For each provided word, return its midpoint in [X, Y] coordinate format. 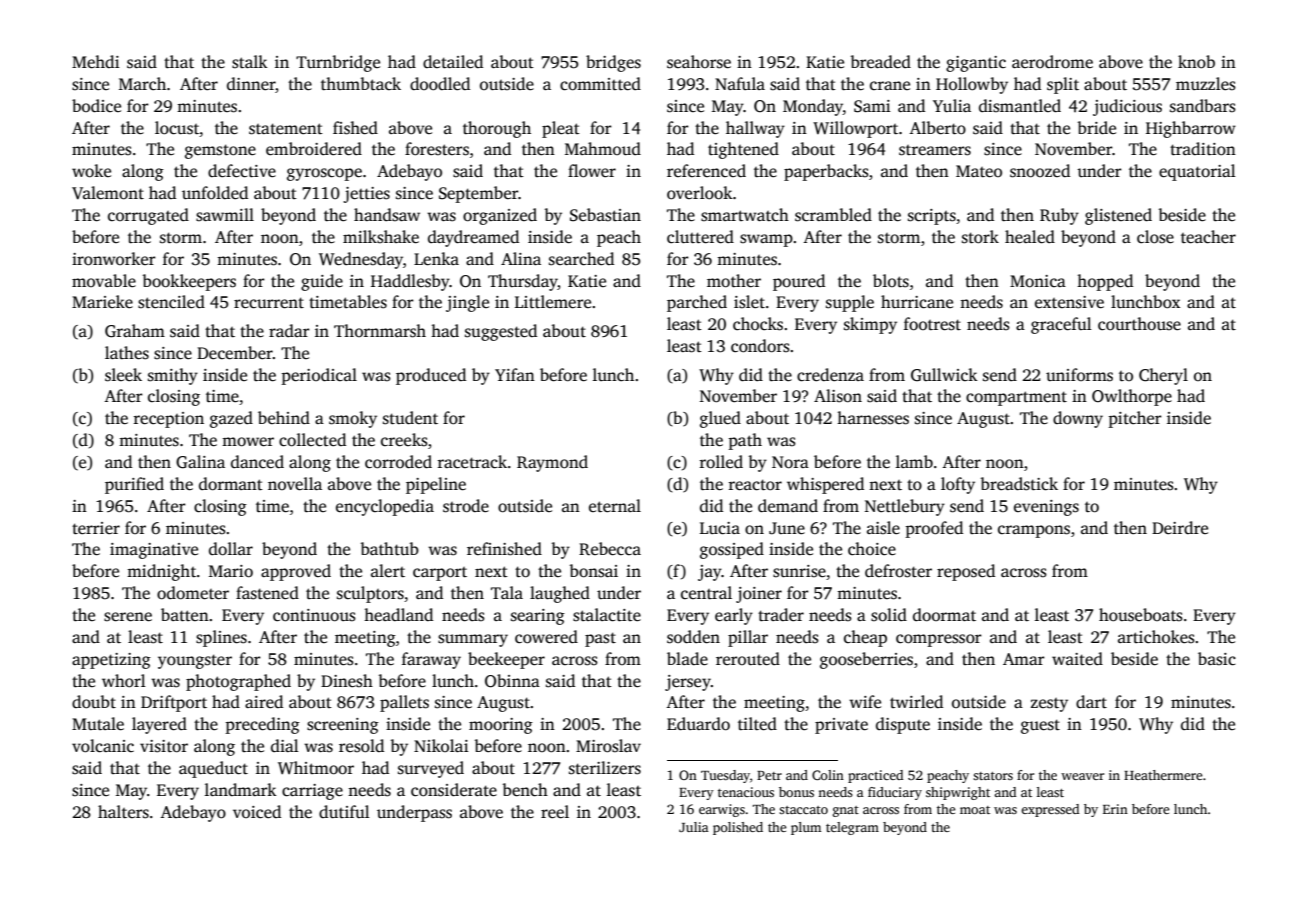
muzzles [1206, 84]
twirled [916, 702]
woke [91, 171]
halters [123, 812]
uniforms [1079, 375]
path [745, 441]
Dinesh [347, 681]
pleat [561, 129]
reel [555, 812]
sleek [123, 375]
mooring [501, 726]
